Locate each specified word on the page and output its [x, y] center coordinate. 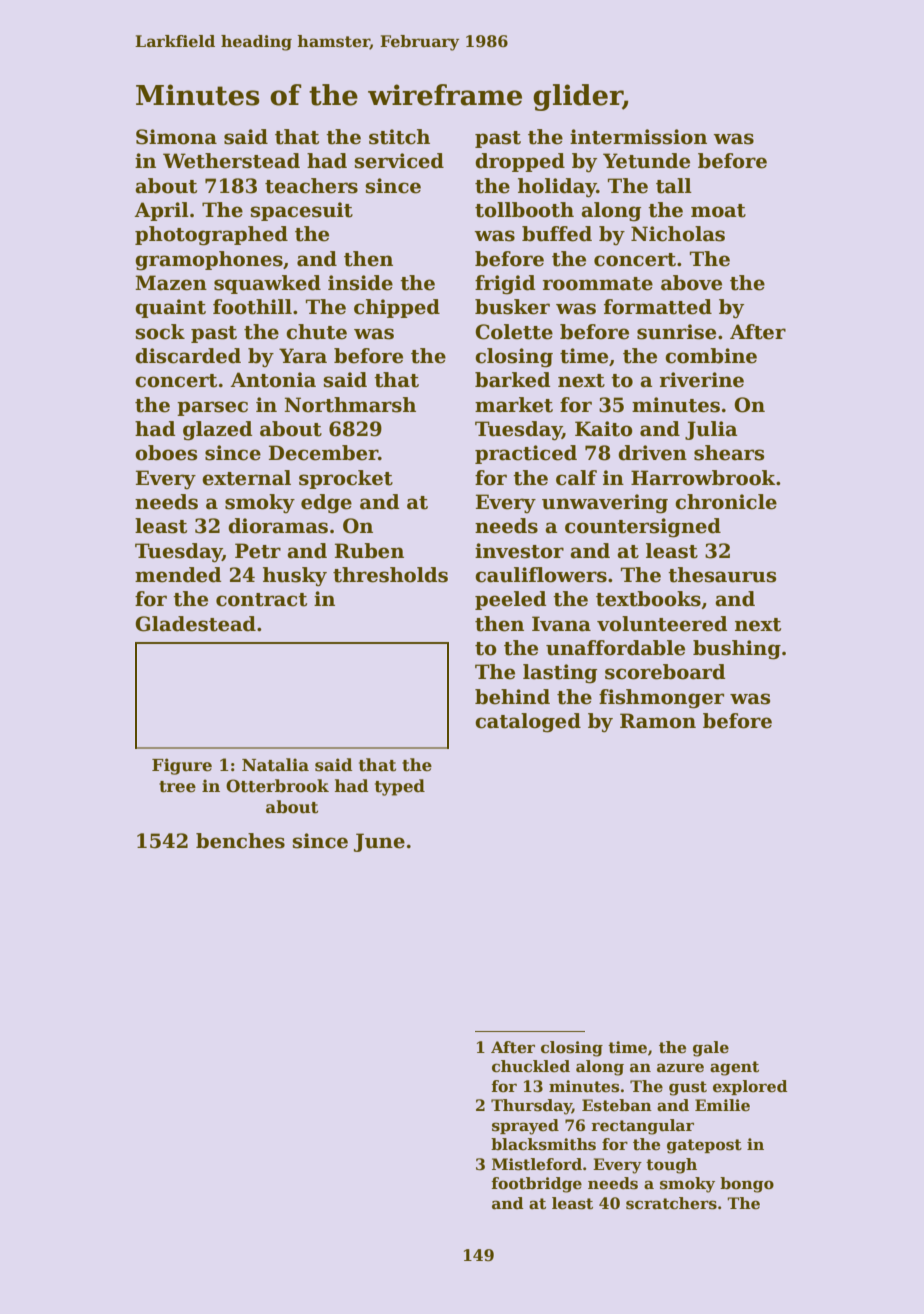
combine [711, 356]
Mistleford [537, 1164]
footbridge [536, 1185]
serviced [399, 161]
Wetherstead [231, 161]
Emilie [722, 1105]
